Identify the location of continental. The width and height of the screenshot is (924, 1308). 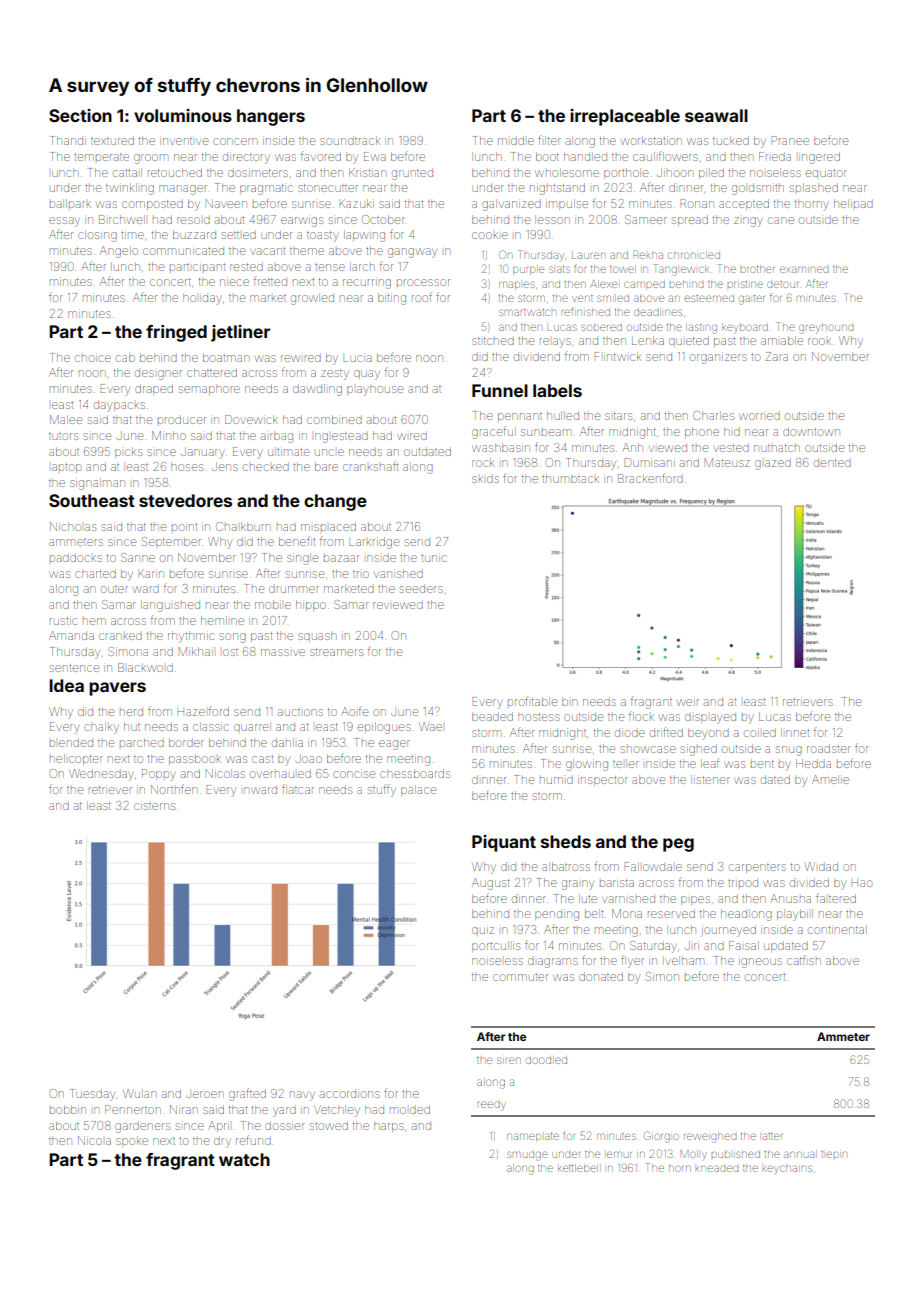
(837, 929).
